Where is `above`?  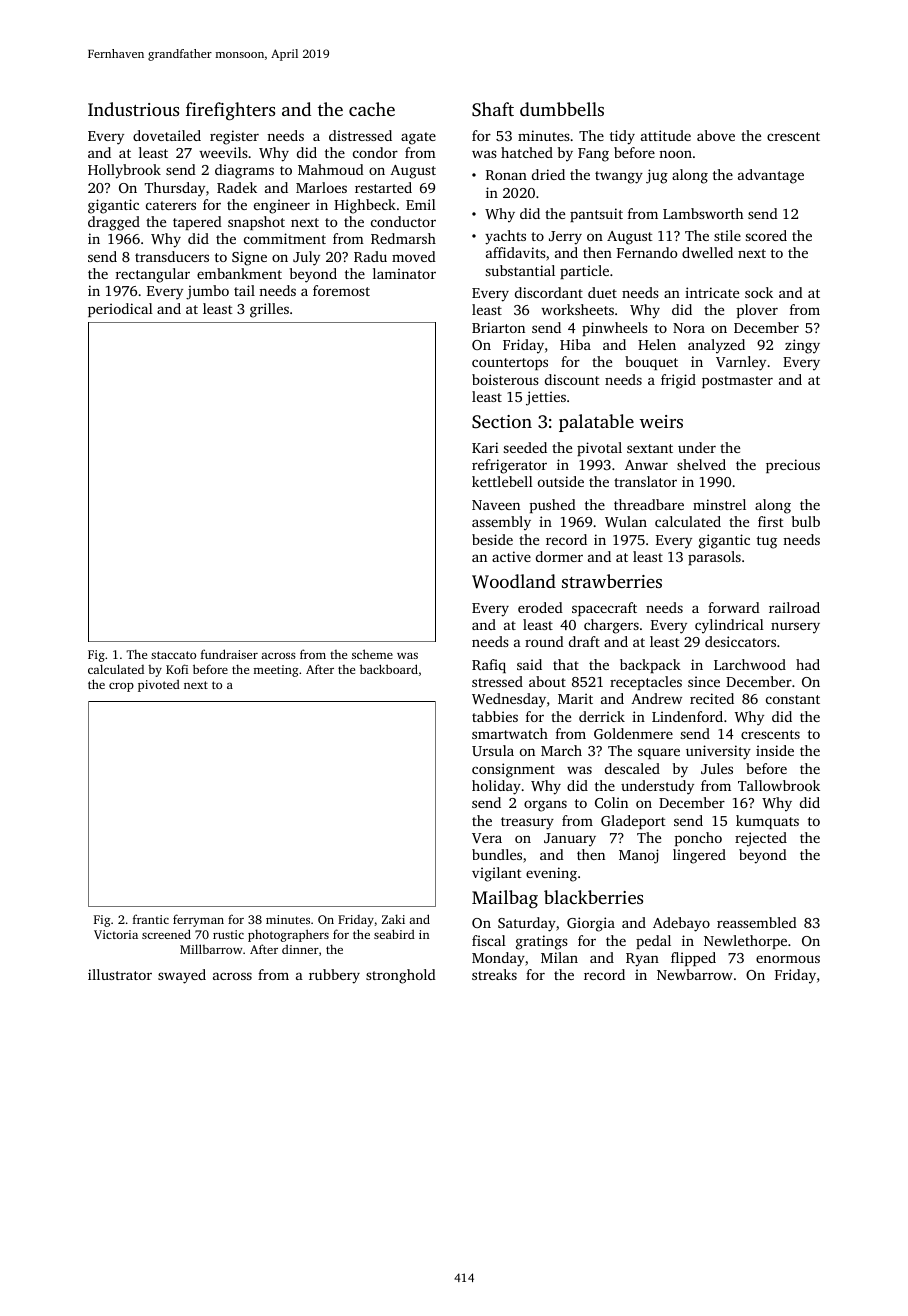 above is located at coordinates (716, 135).
